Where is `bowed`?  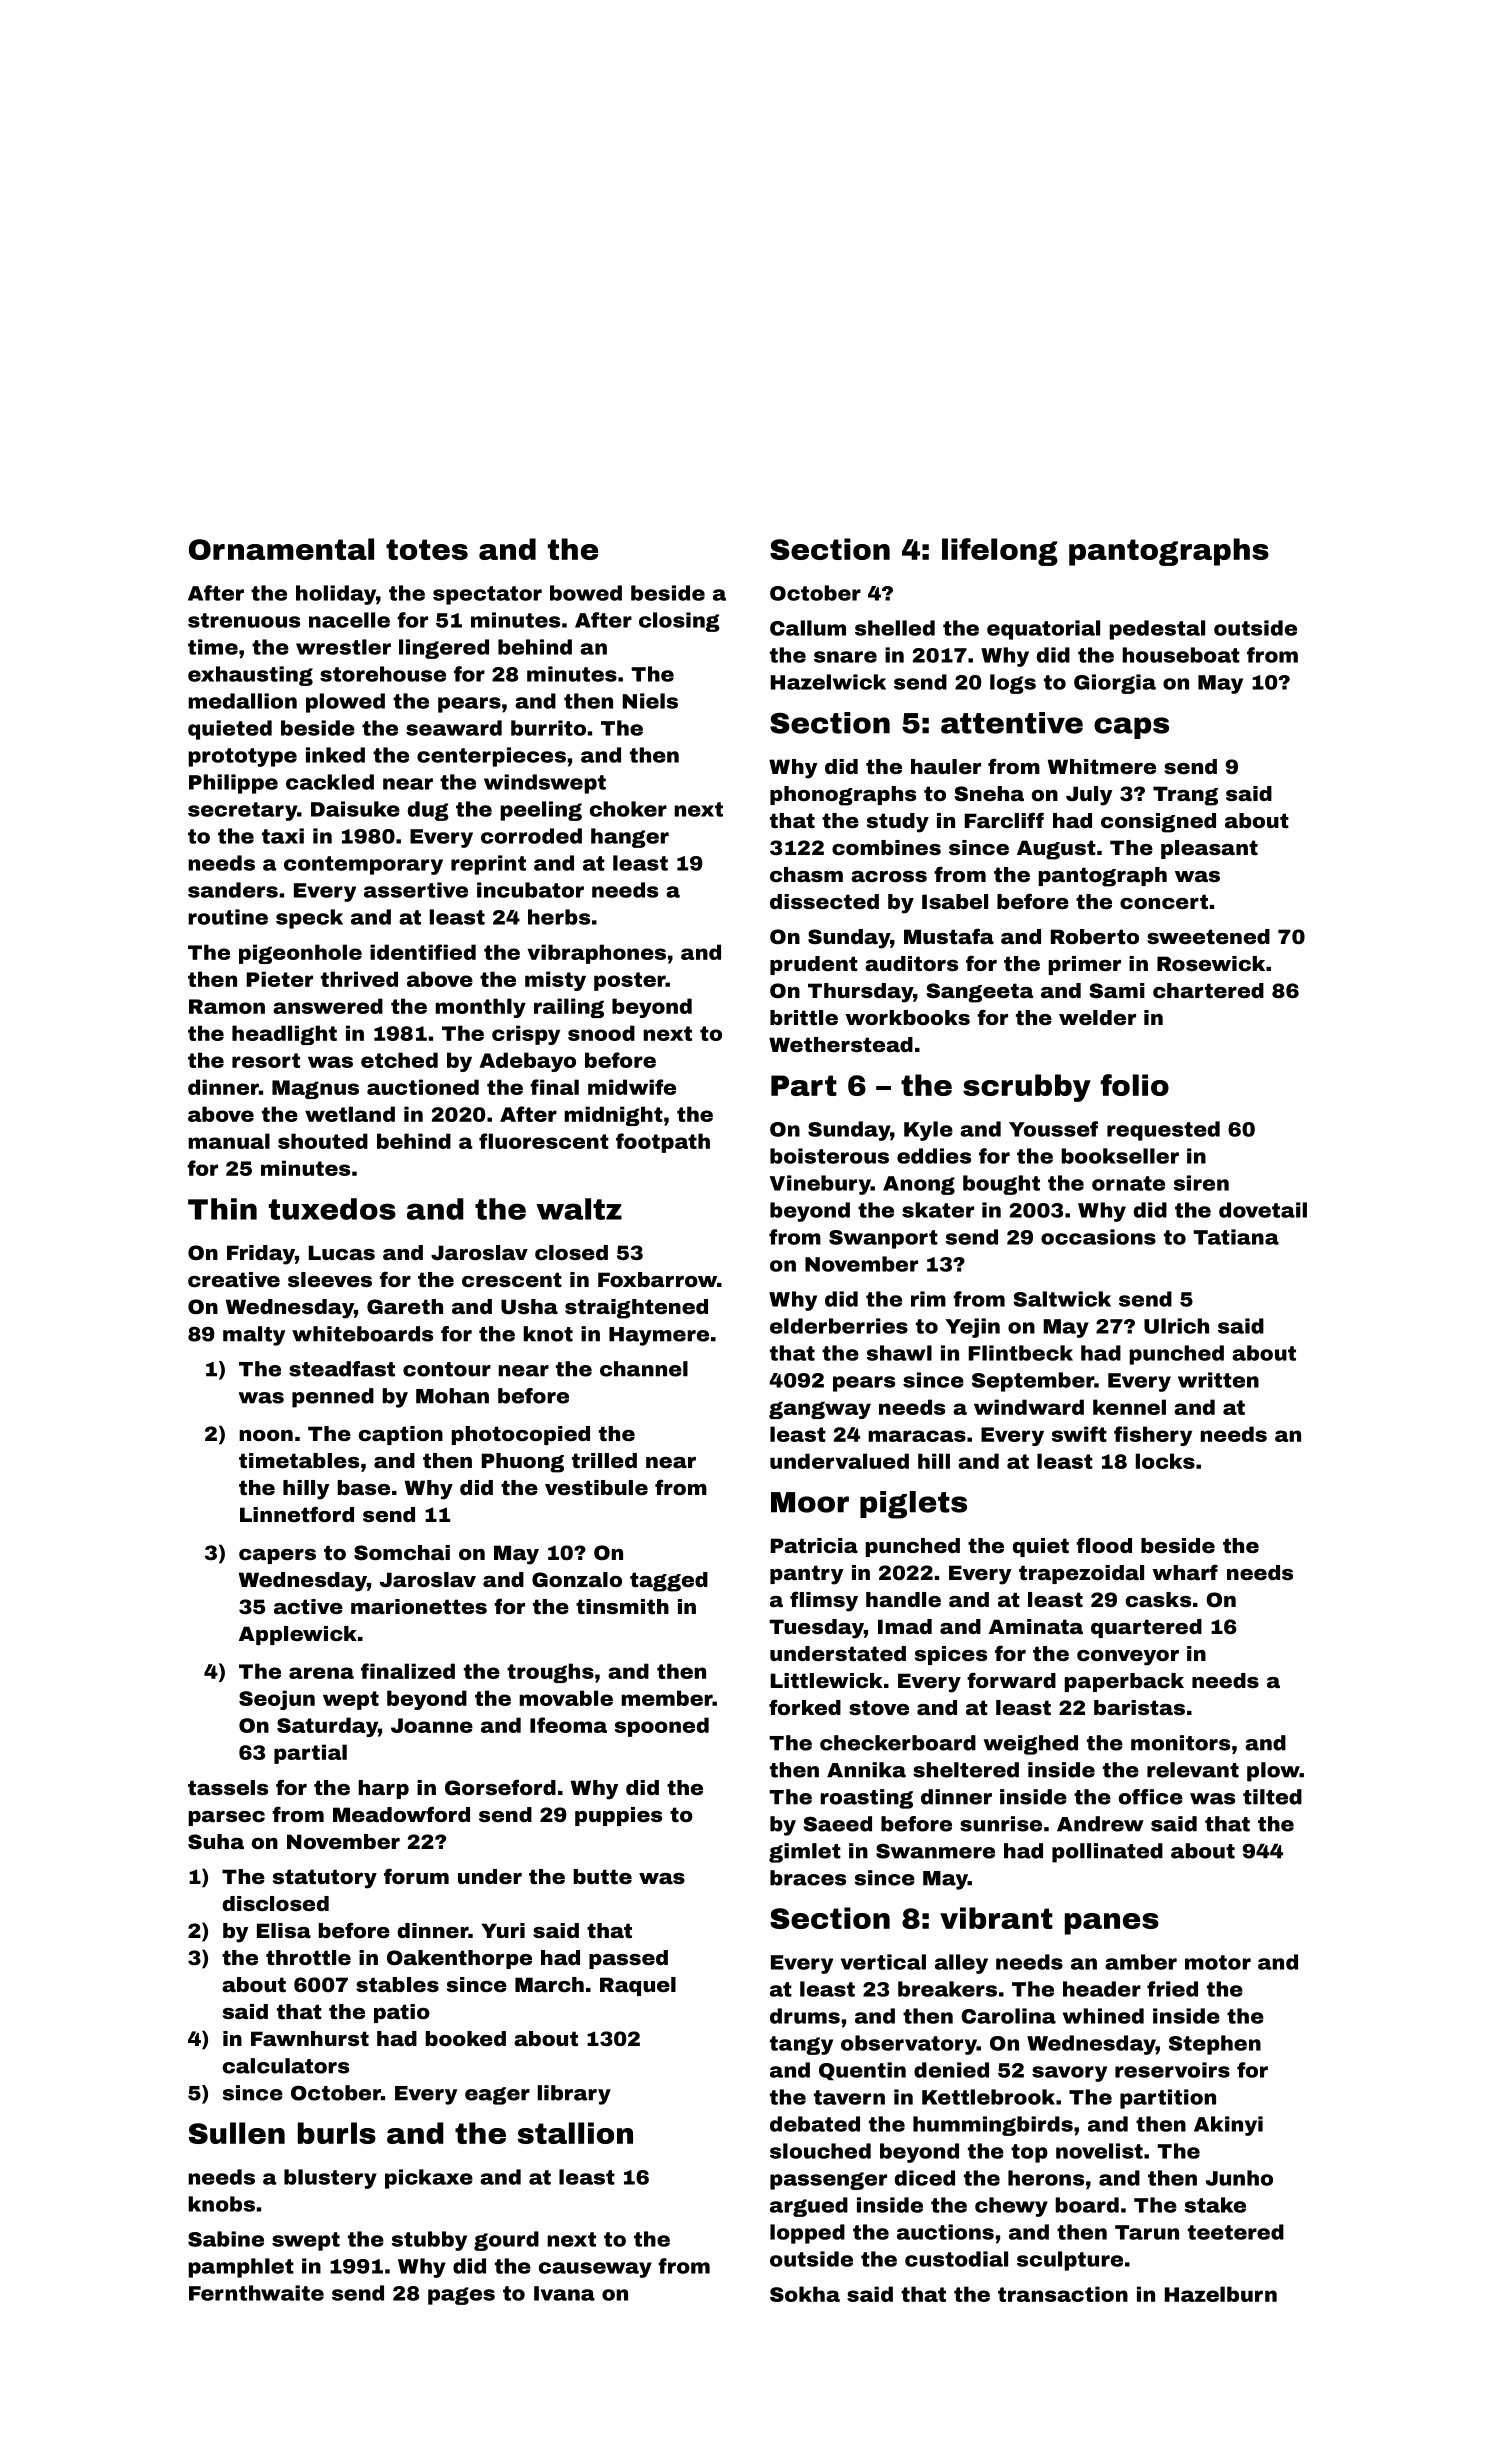
bowed is located at coordinates (586, 593).
